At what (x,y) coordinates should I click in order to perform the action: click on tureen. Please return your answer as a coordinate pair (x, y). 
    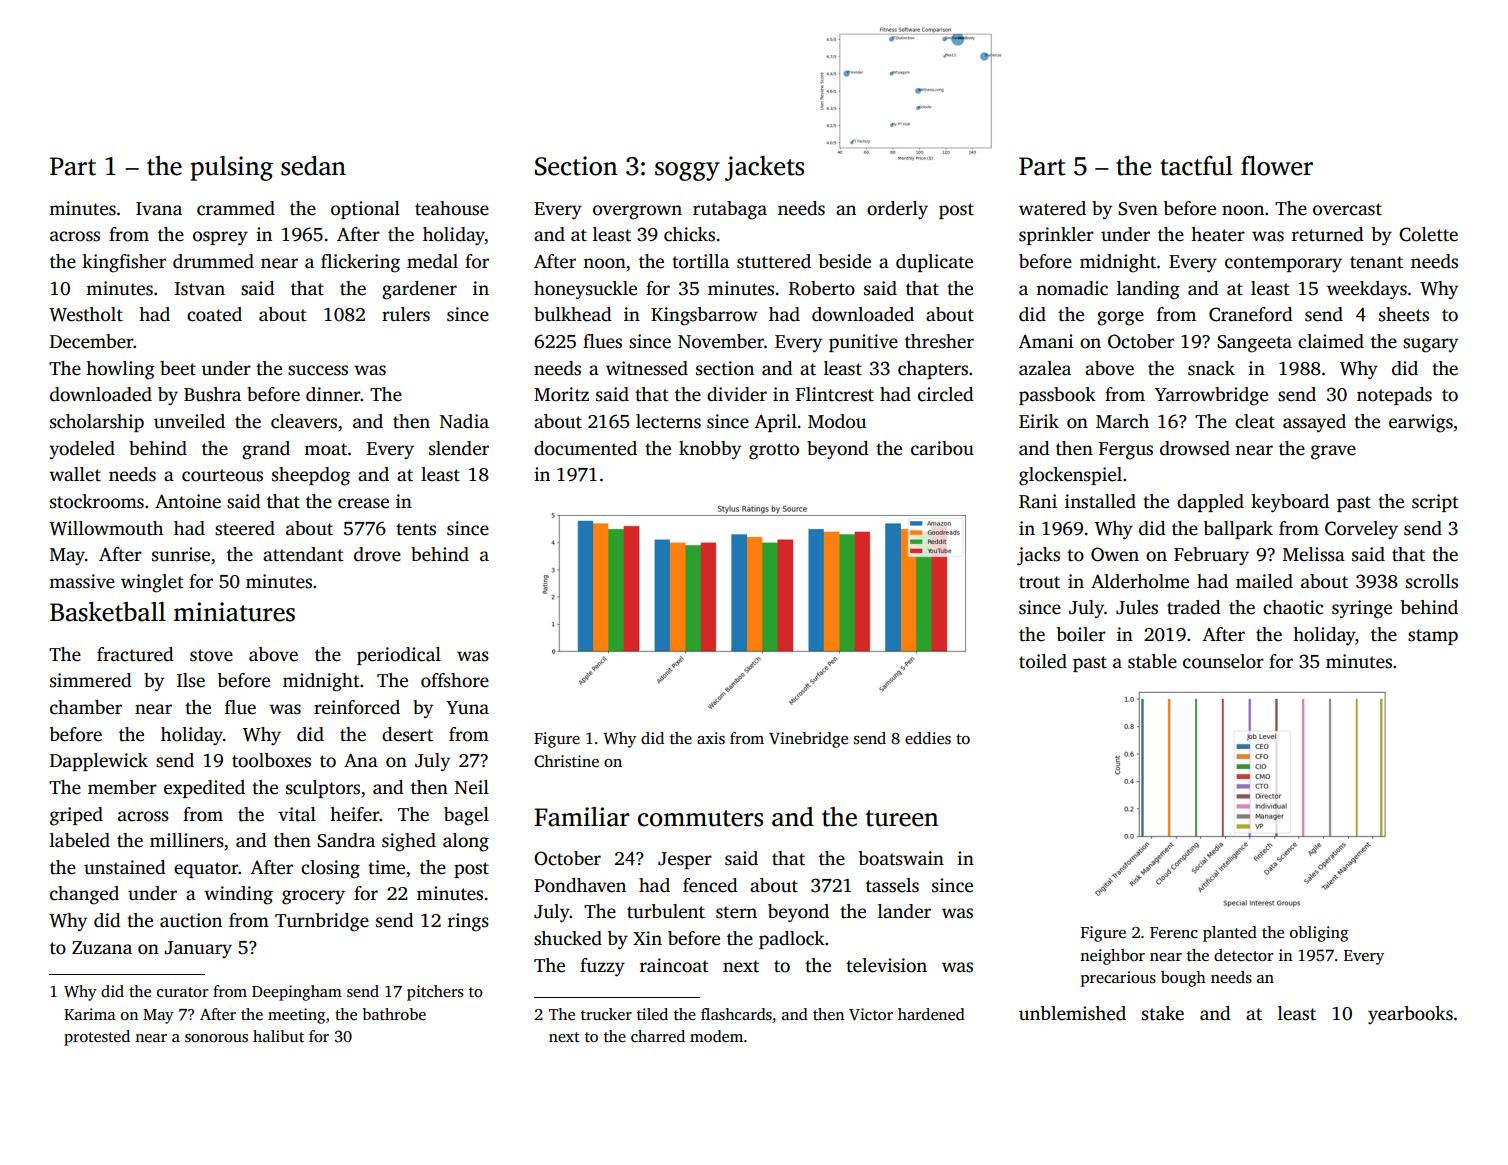
    Looking at the image, I should click on (902, 818).
